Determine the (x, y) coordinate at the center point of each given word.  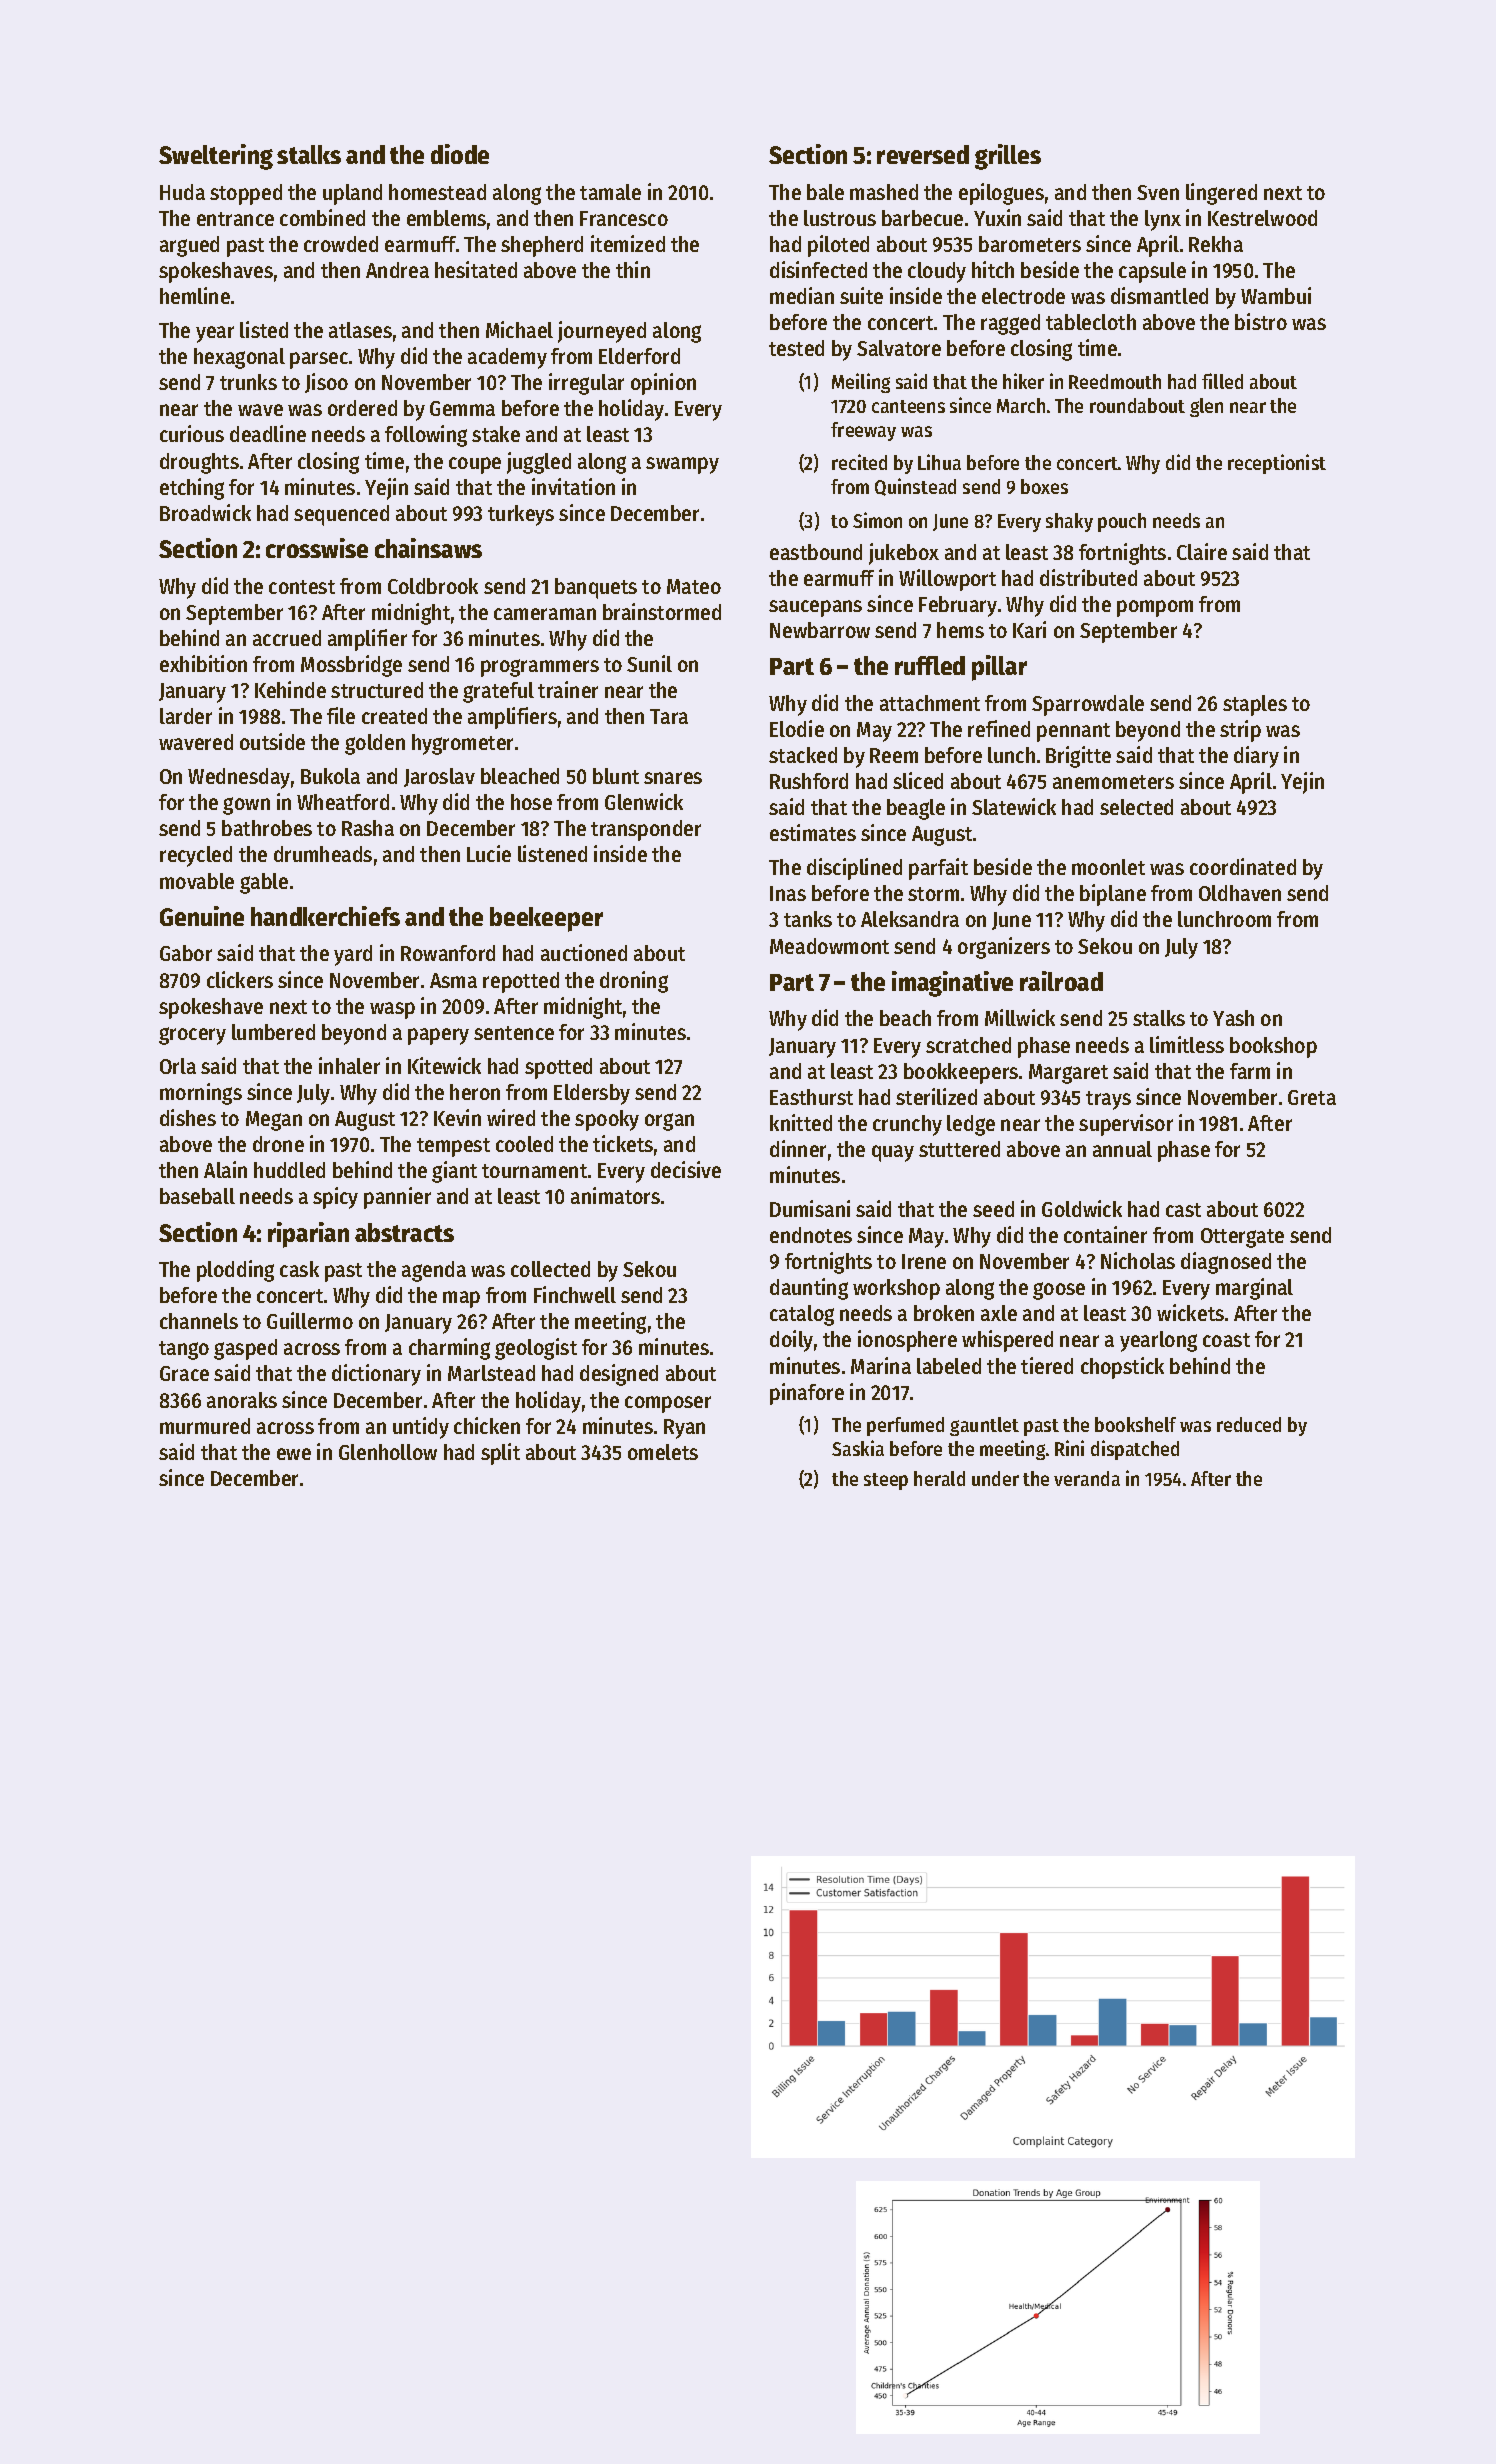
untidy (421, 1428)
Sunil (649, 663)
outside (272, 741)
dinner (798, 1148)
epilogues (1001, 194)
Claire (1202, 551)
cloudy (937, 272)
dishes (188, 1117)
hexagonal (239, 358)
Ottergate (1242, 1238)
